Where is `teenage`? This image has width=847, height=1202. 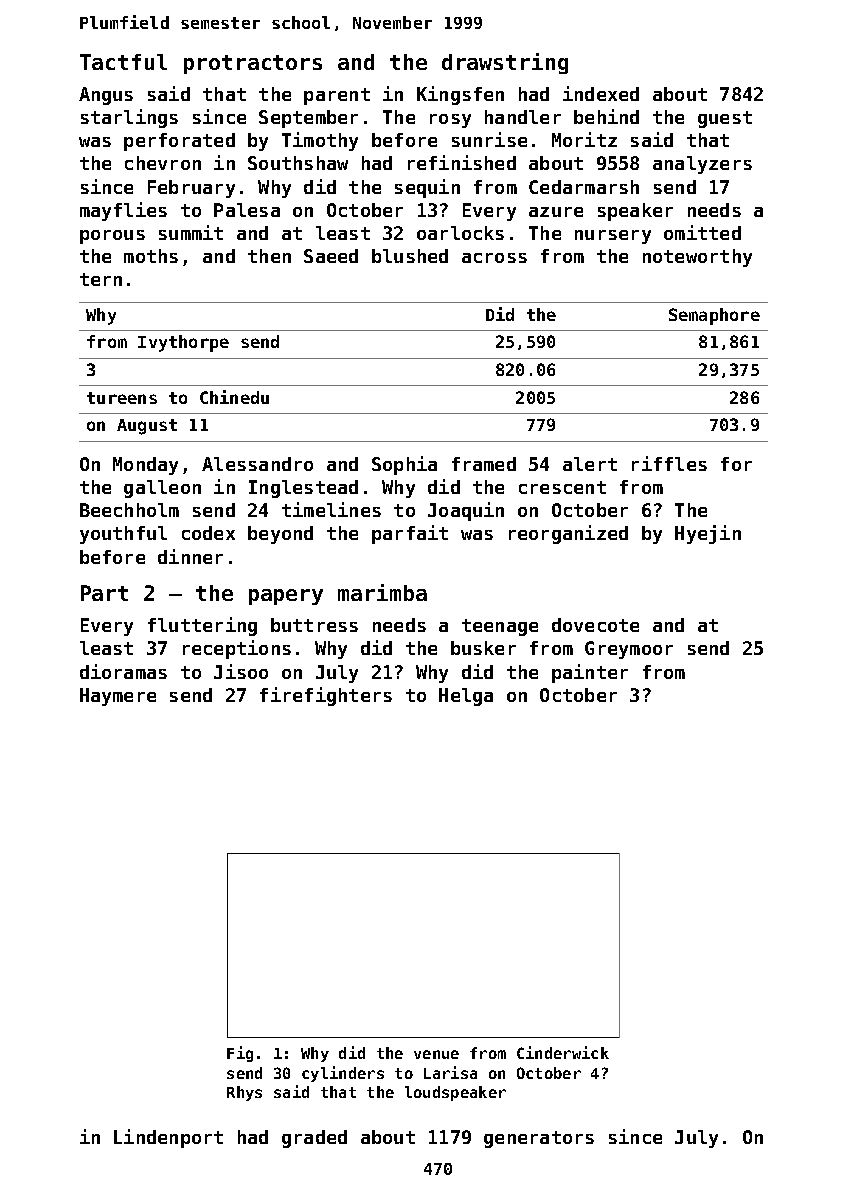 teenage is located at coordinates (500, 627).
